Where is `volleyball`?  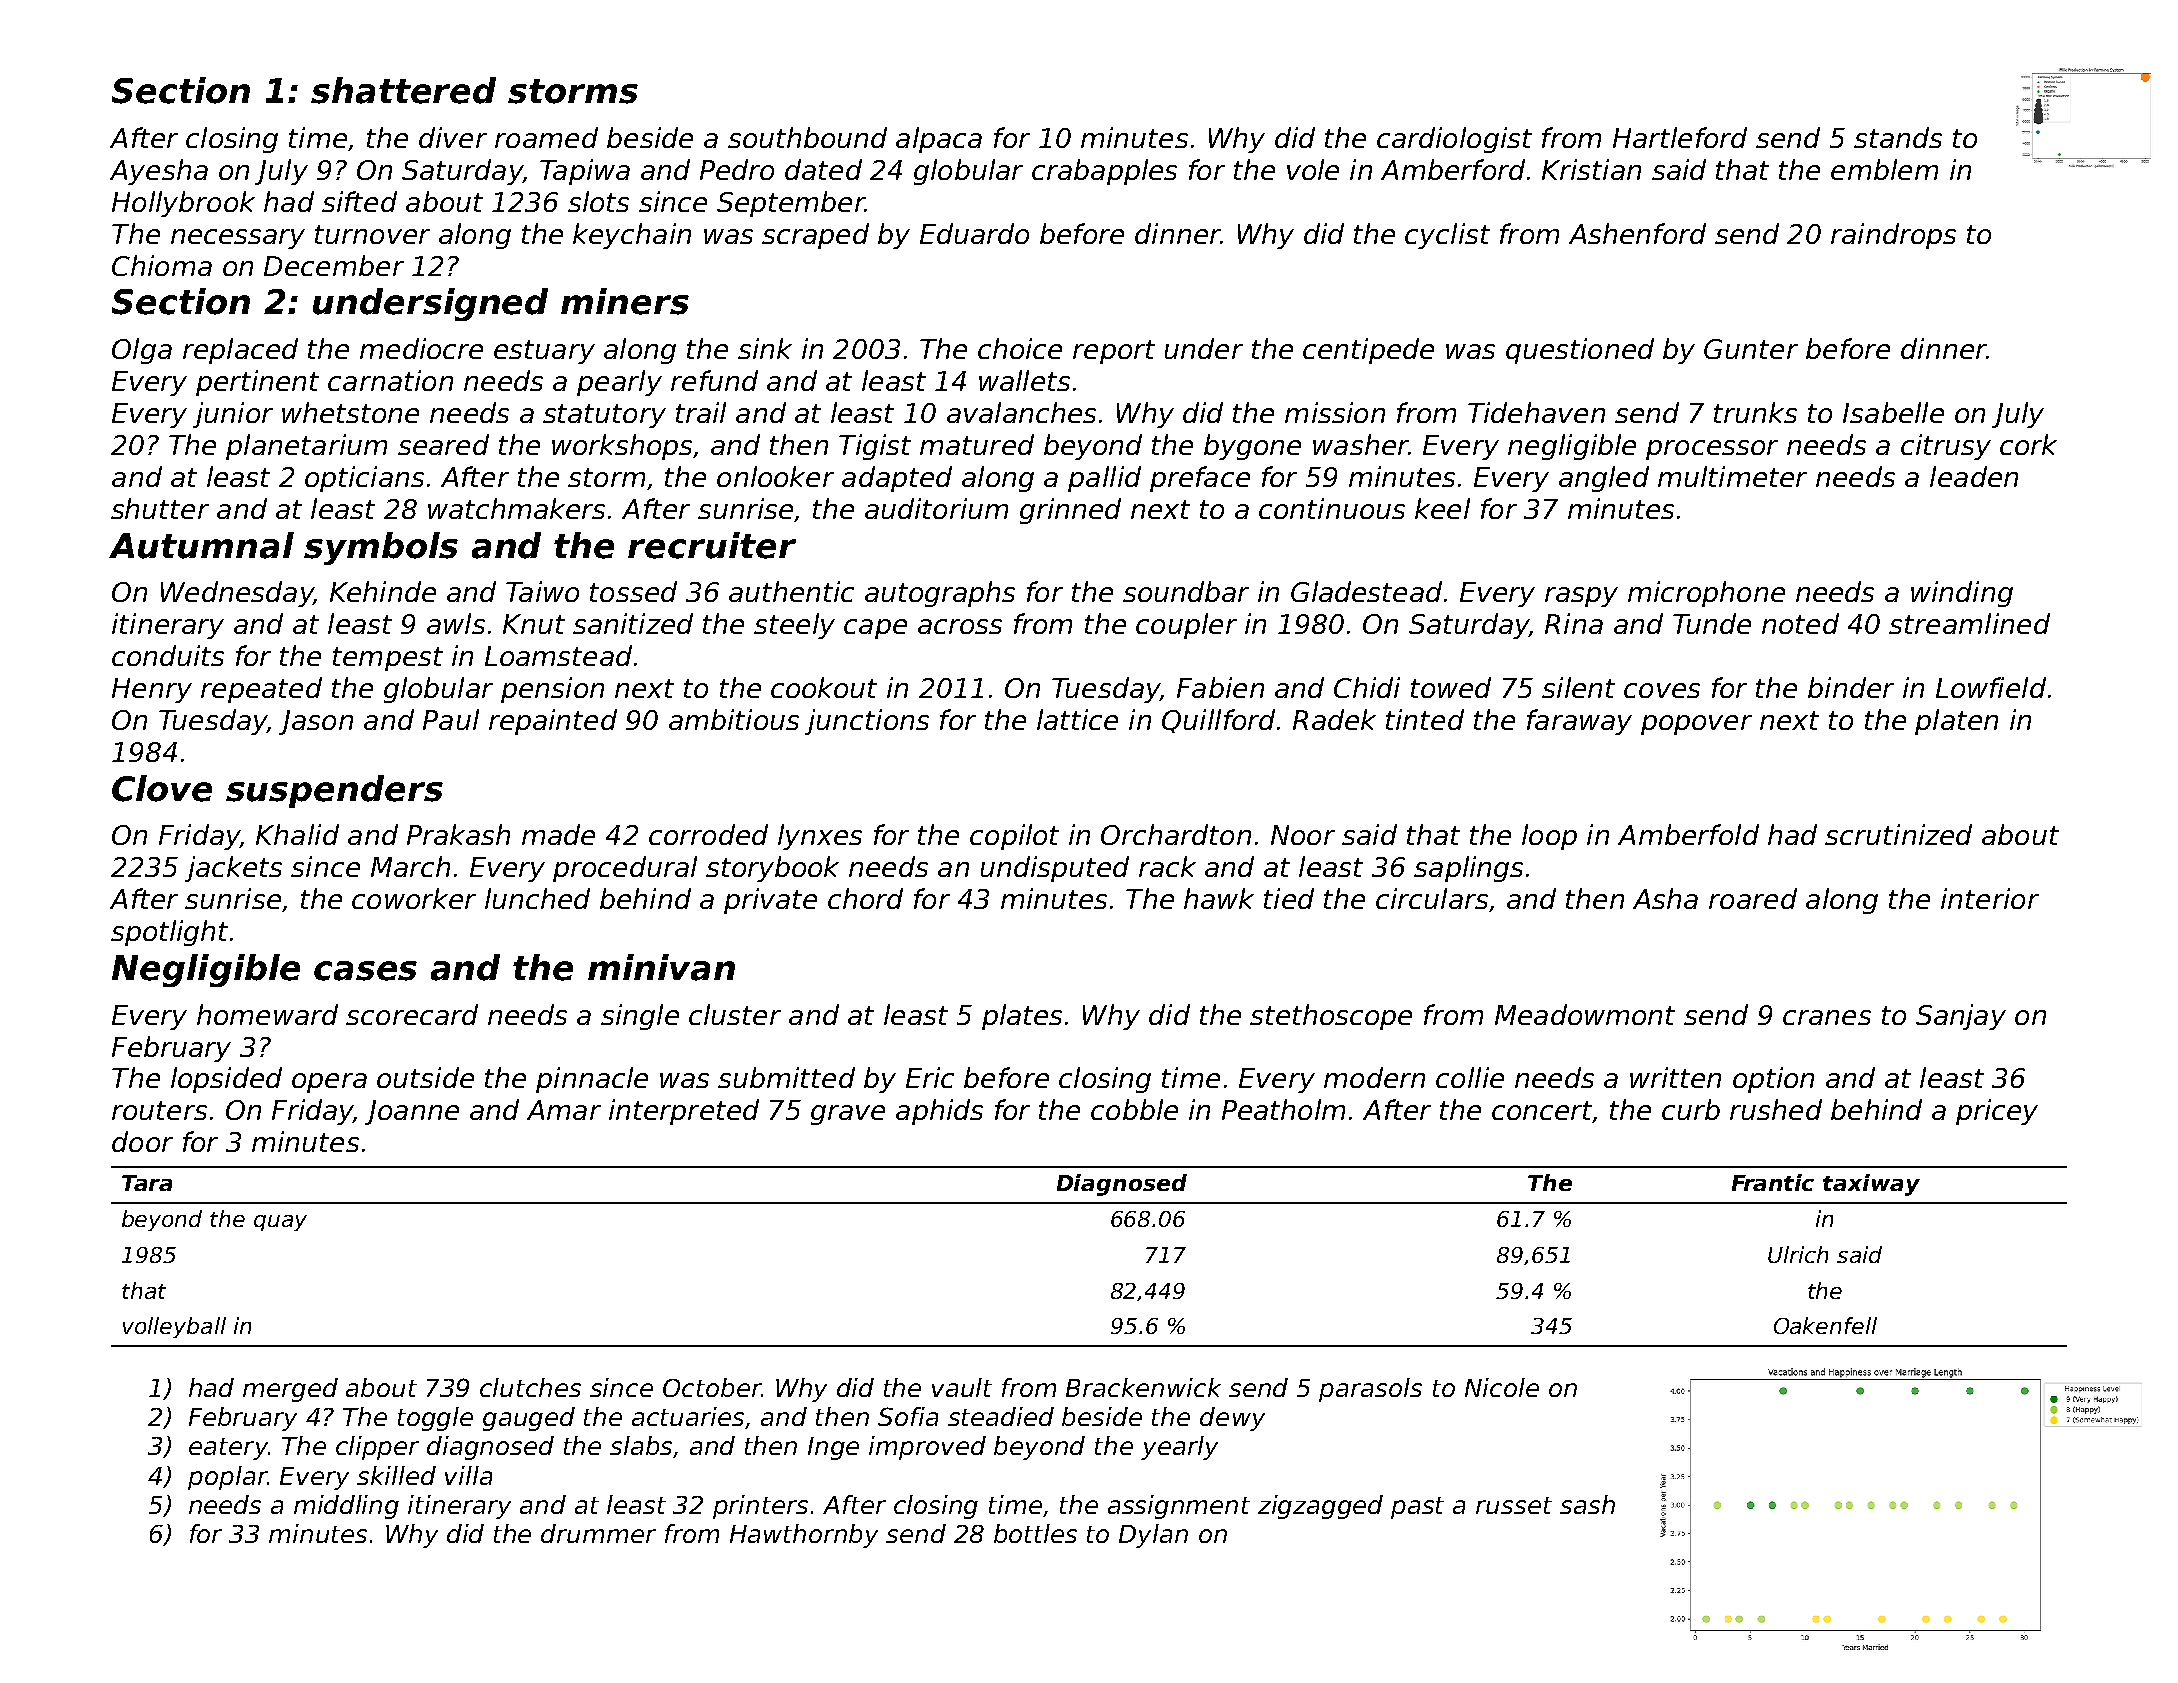 volleyball is located at coordinates (174, 1327).
